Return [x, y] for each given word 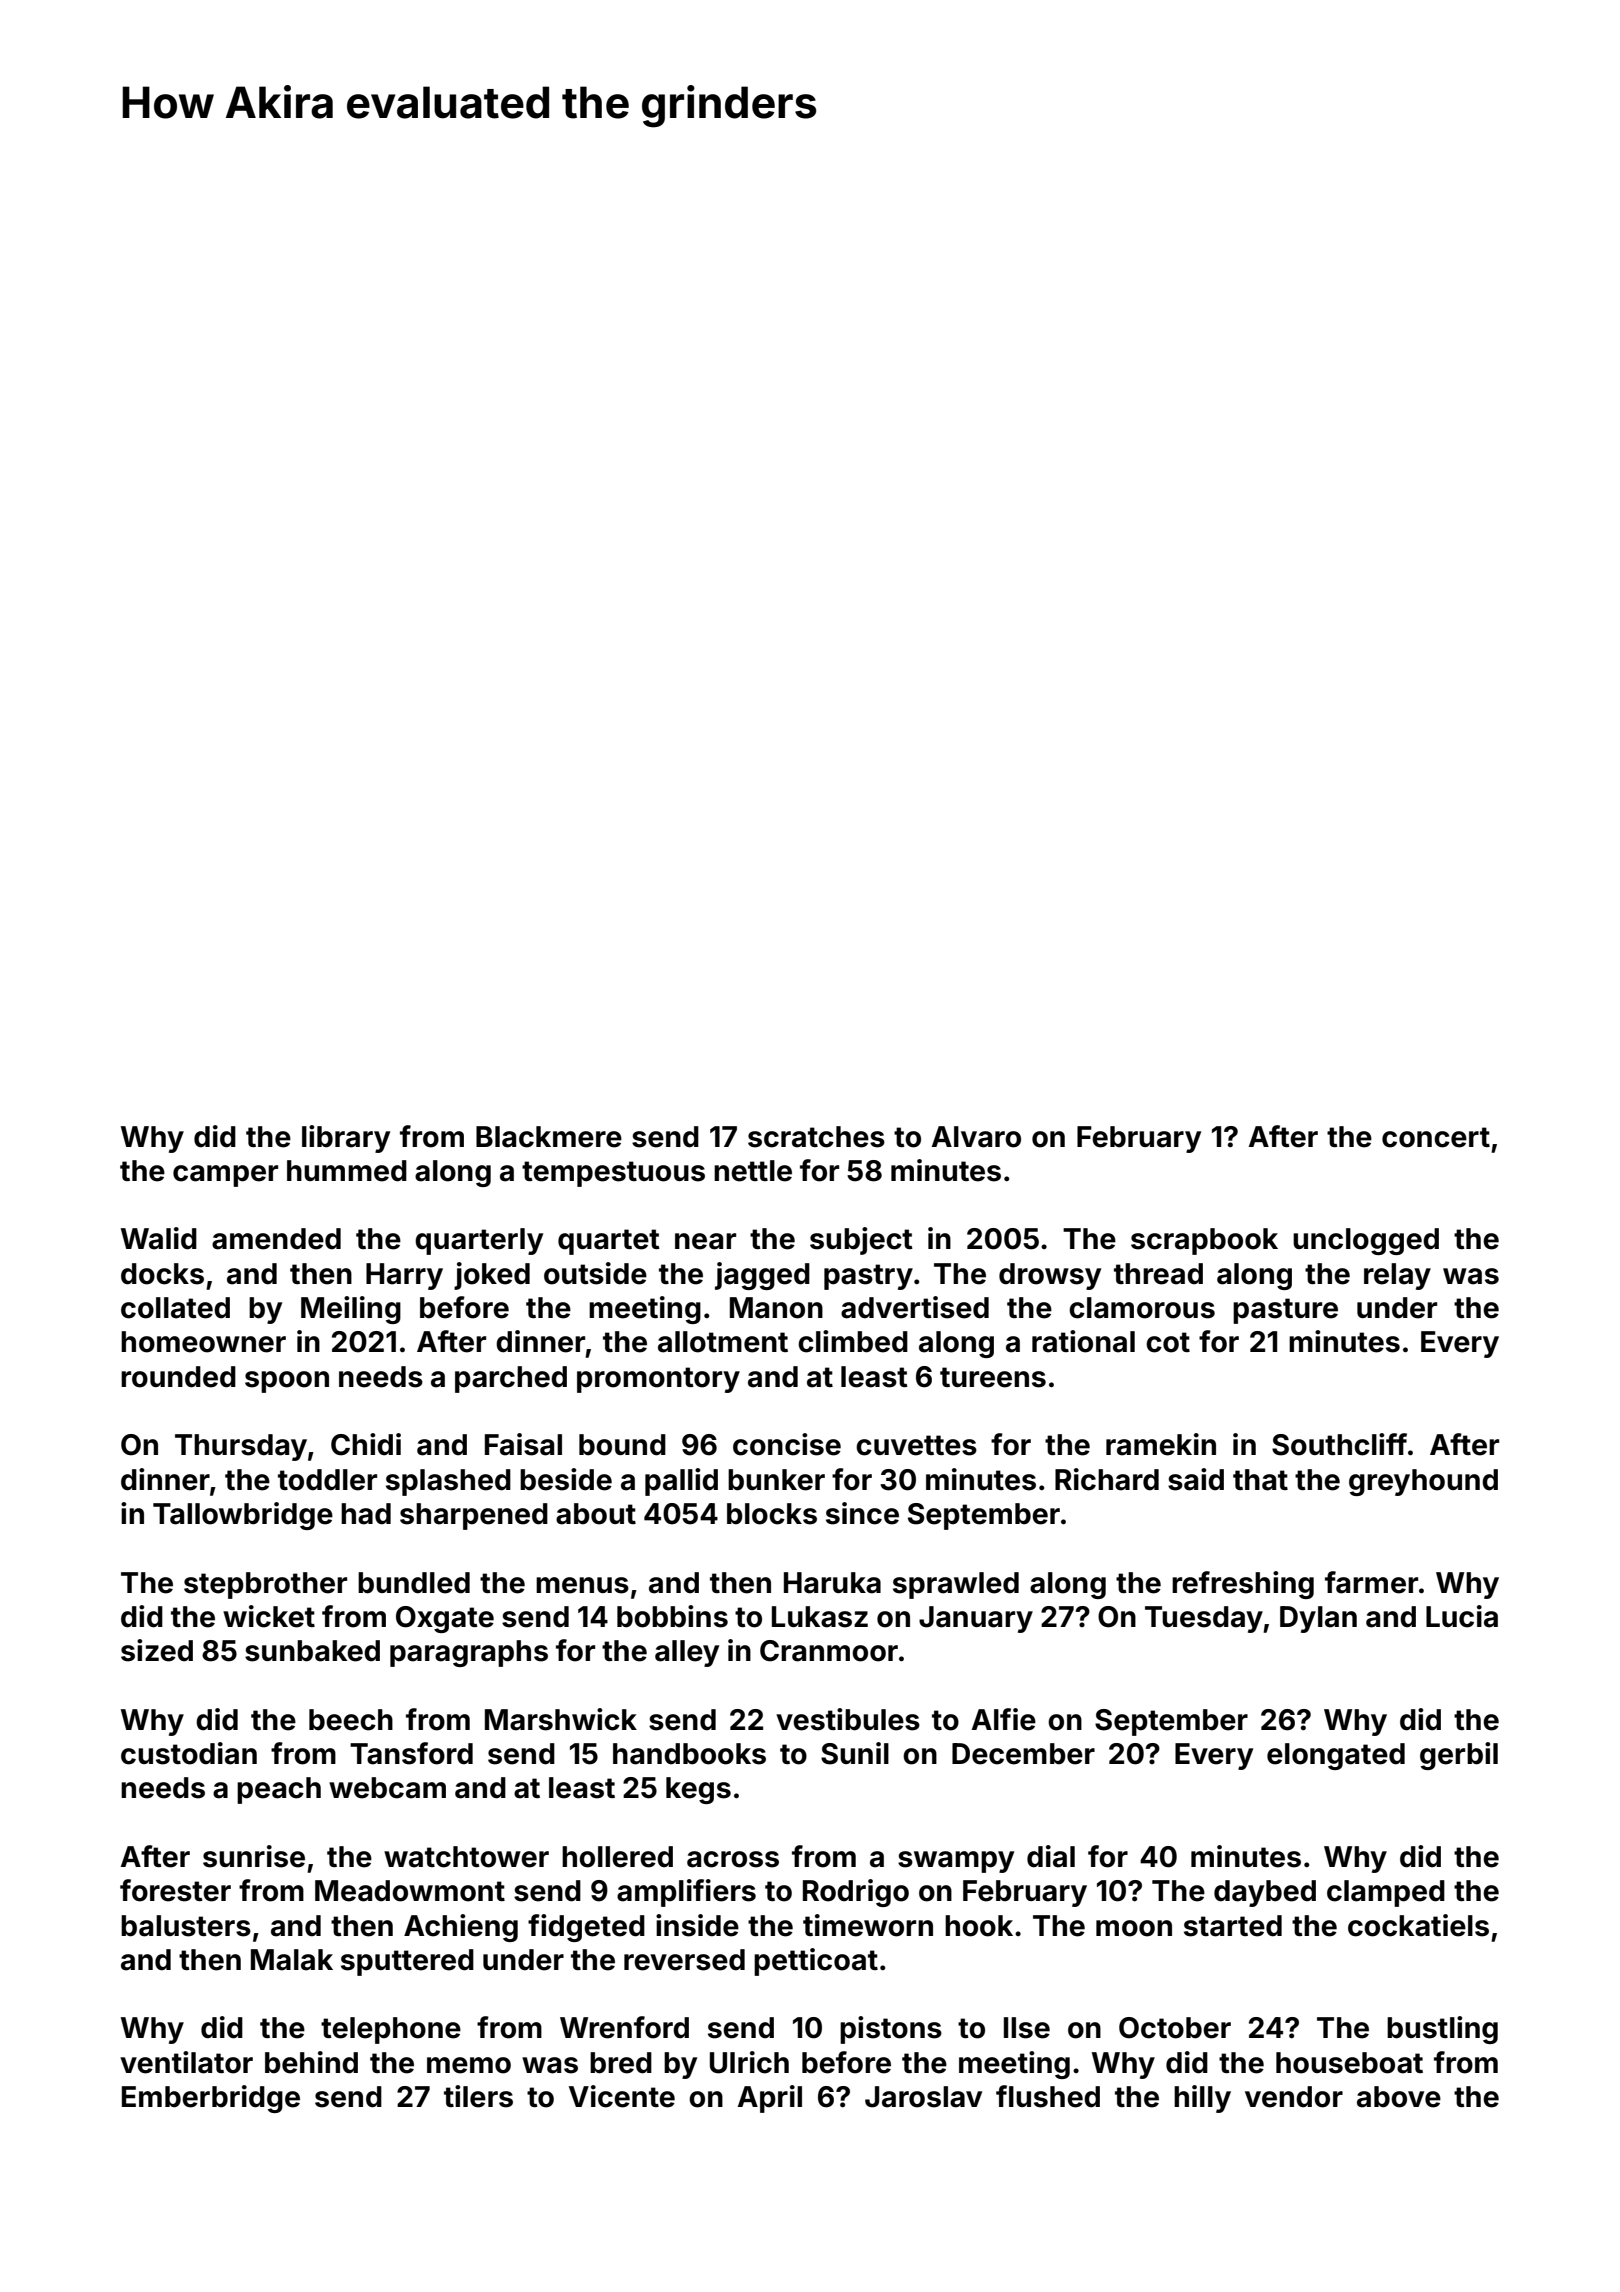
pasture [1285, 1311]
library [346, 1139]
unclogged [1366, 1241]
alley [687, 1653]
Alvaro [976, 1137]
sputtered [407, 1962]
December [1023, 1754]
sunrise [254, 1856]
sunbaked [312, 1651]
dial [1051, 1856]
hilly [1202, 2099]
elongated [1336, 1756]
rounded [178, 1377]
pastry [868, 1277]
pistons [891, 2030]
